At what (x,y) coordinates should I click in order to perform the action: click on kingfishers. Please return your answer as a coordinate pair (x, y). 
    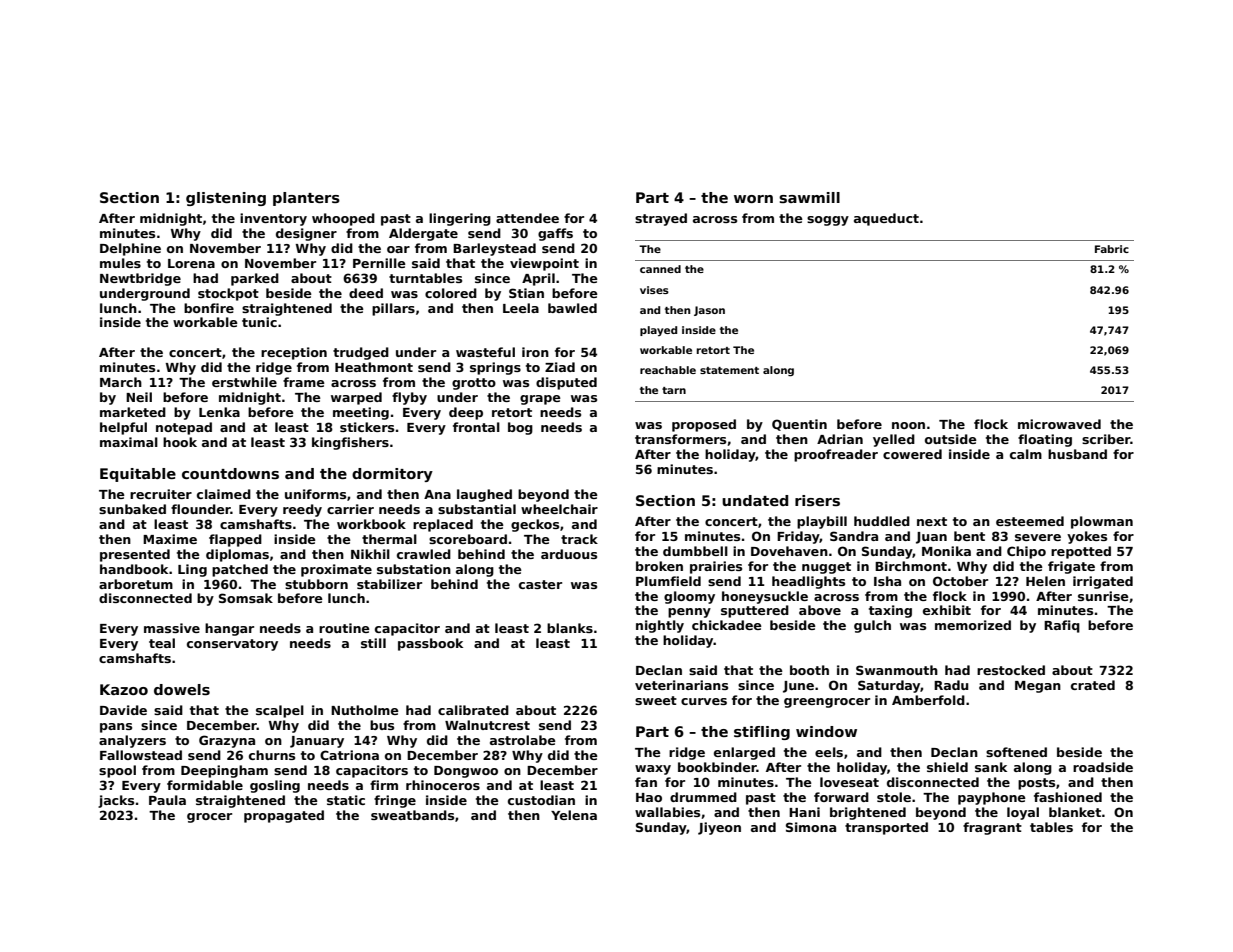
    Looking at the image, I should click on (350, 443).
